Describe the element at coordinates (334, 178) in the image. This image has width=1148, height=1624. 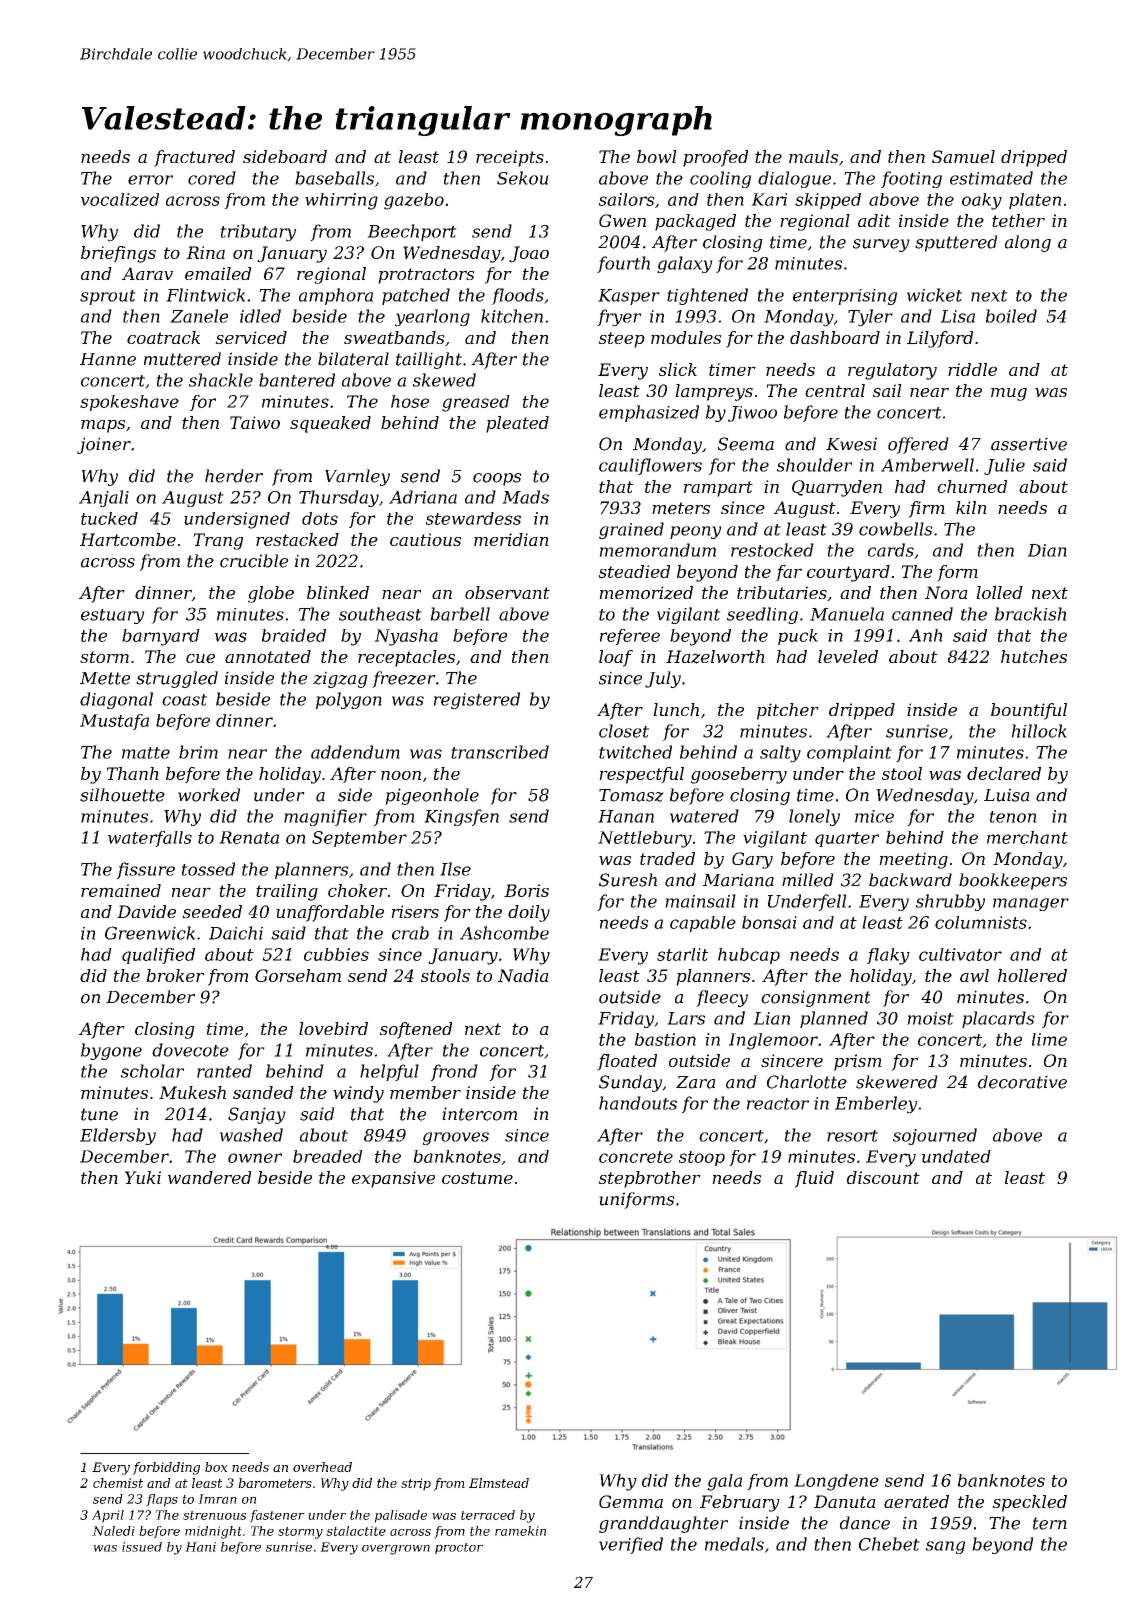
I see `baseballs` at that location.
